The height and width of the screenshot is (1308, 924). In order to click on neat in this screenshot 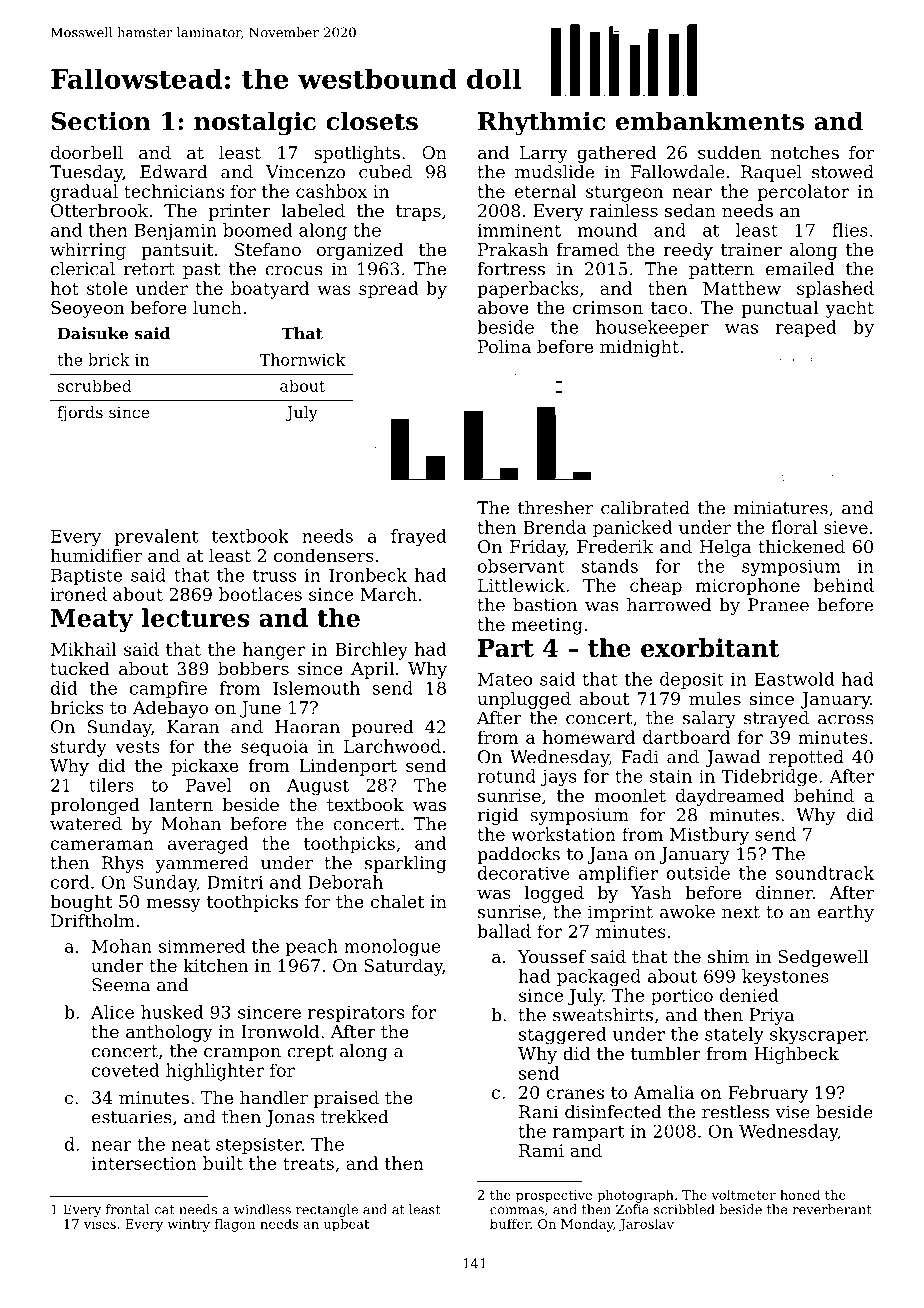, I will do `click(191, 1144)`.
